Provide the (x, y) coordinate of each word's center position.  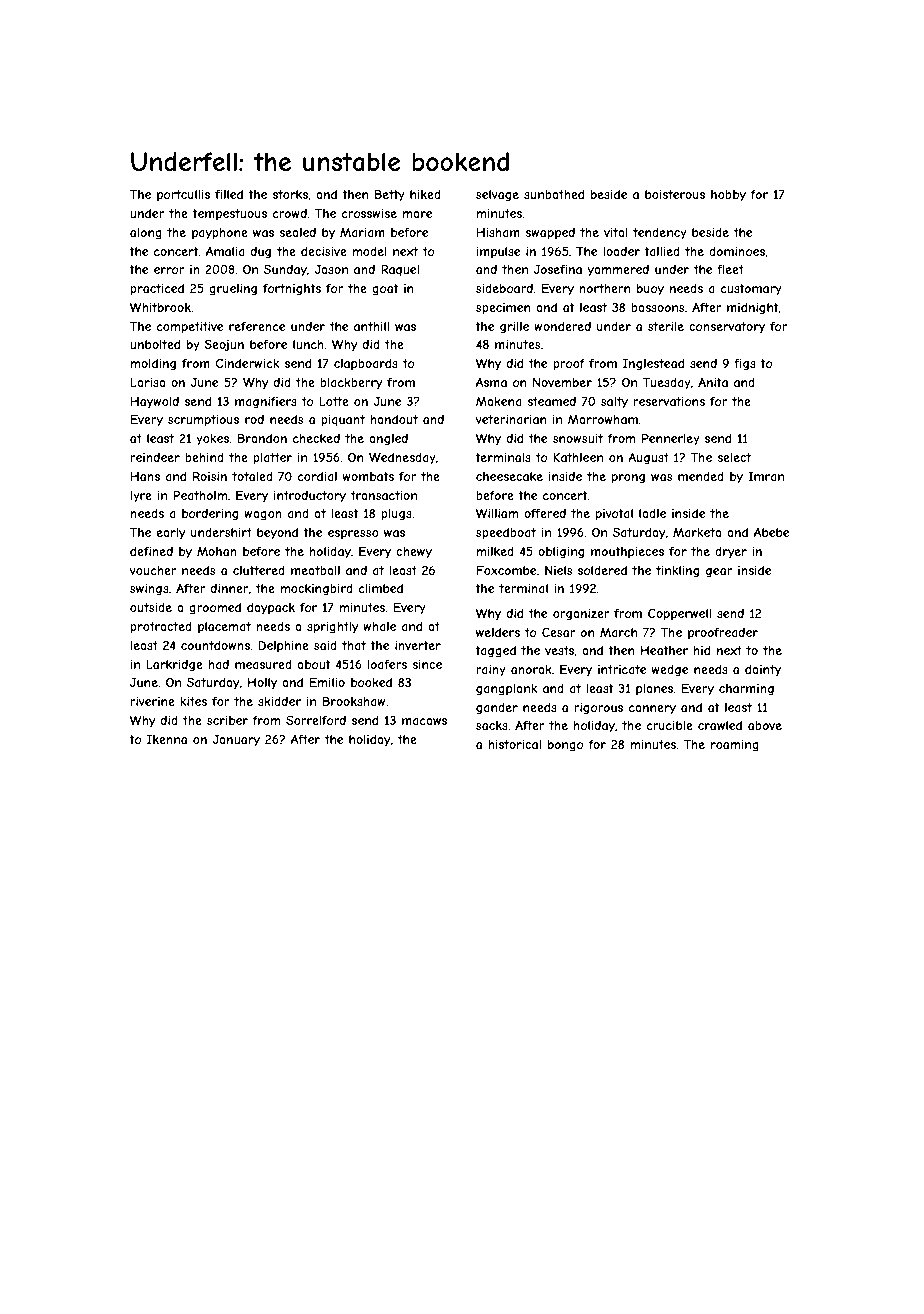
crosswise (369, 213)
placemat (224, 628)
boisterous (675, 194)
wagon (263, 516)
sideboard (504, 288)
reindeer (155, 457)
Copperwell (679, 614)
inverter (418, 645)
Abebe (771, 532)
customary (751, 290)
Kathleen (578, 457)
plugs (396, 515)
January (236, 741)
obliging (561, 553)
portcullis (183, 196)
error (169, 270)
